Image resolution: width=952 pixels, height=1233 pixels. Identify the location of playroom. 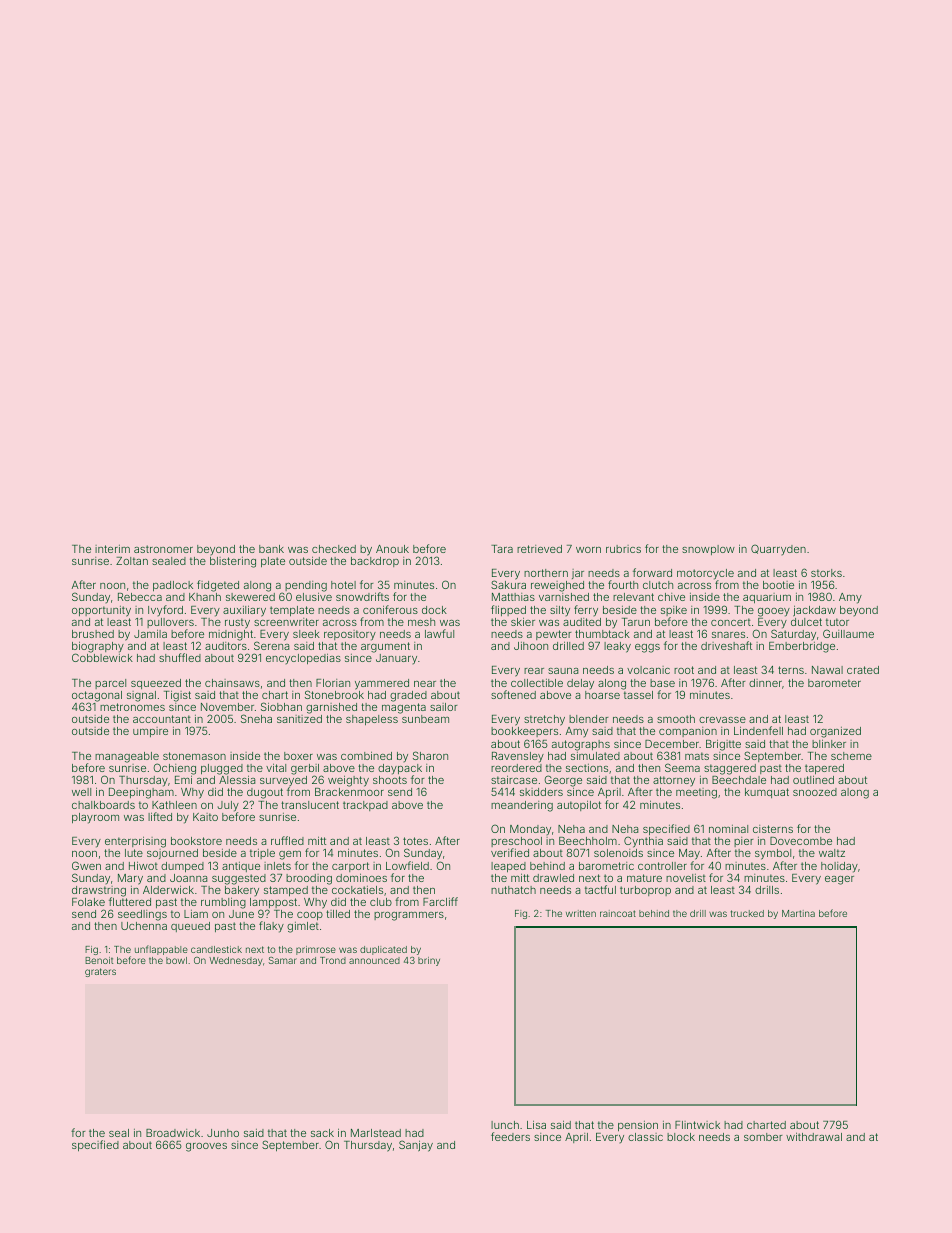
(95, 818).
